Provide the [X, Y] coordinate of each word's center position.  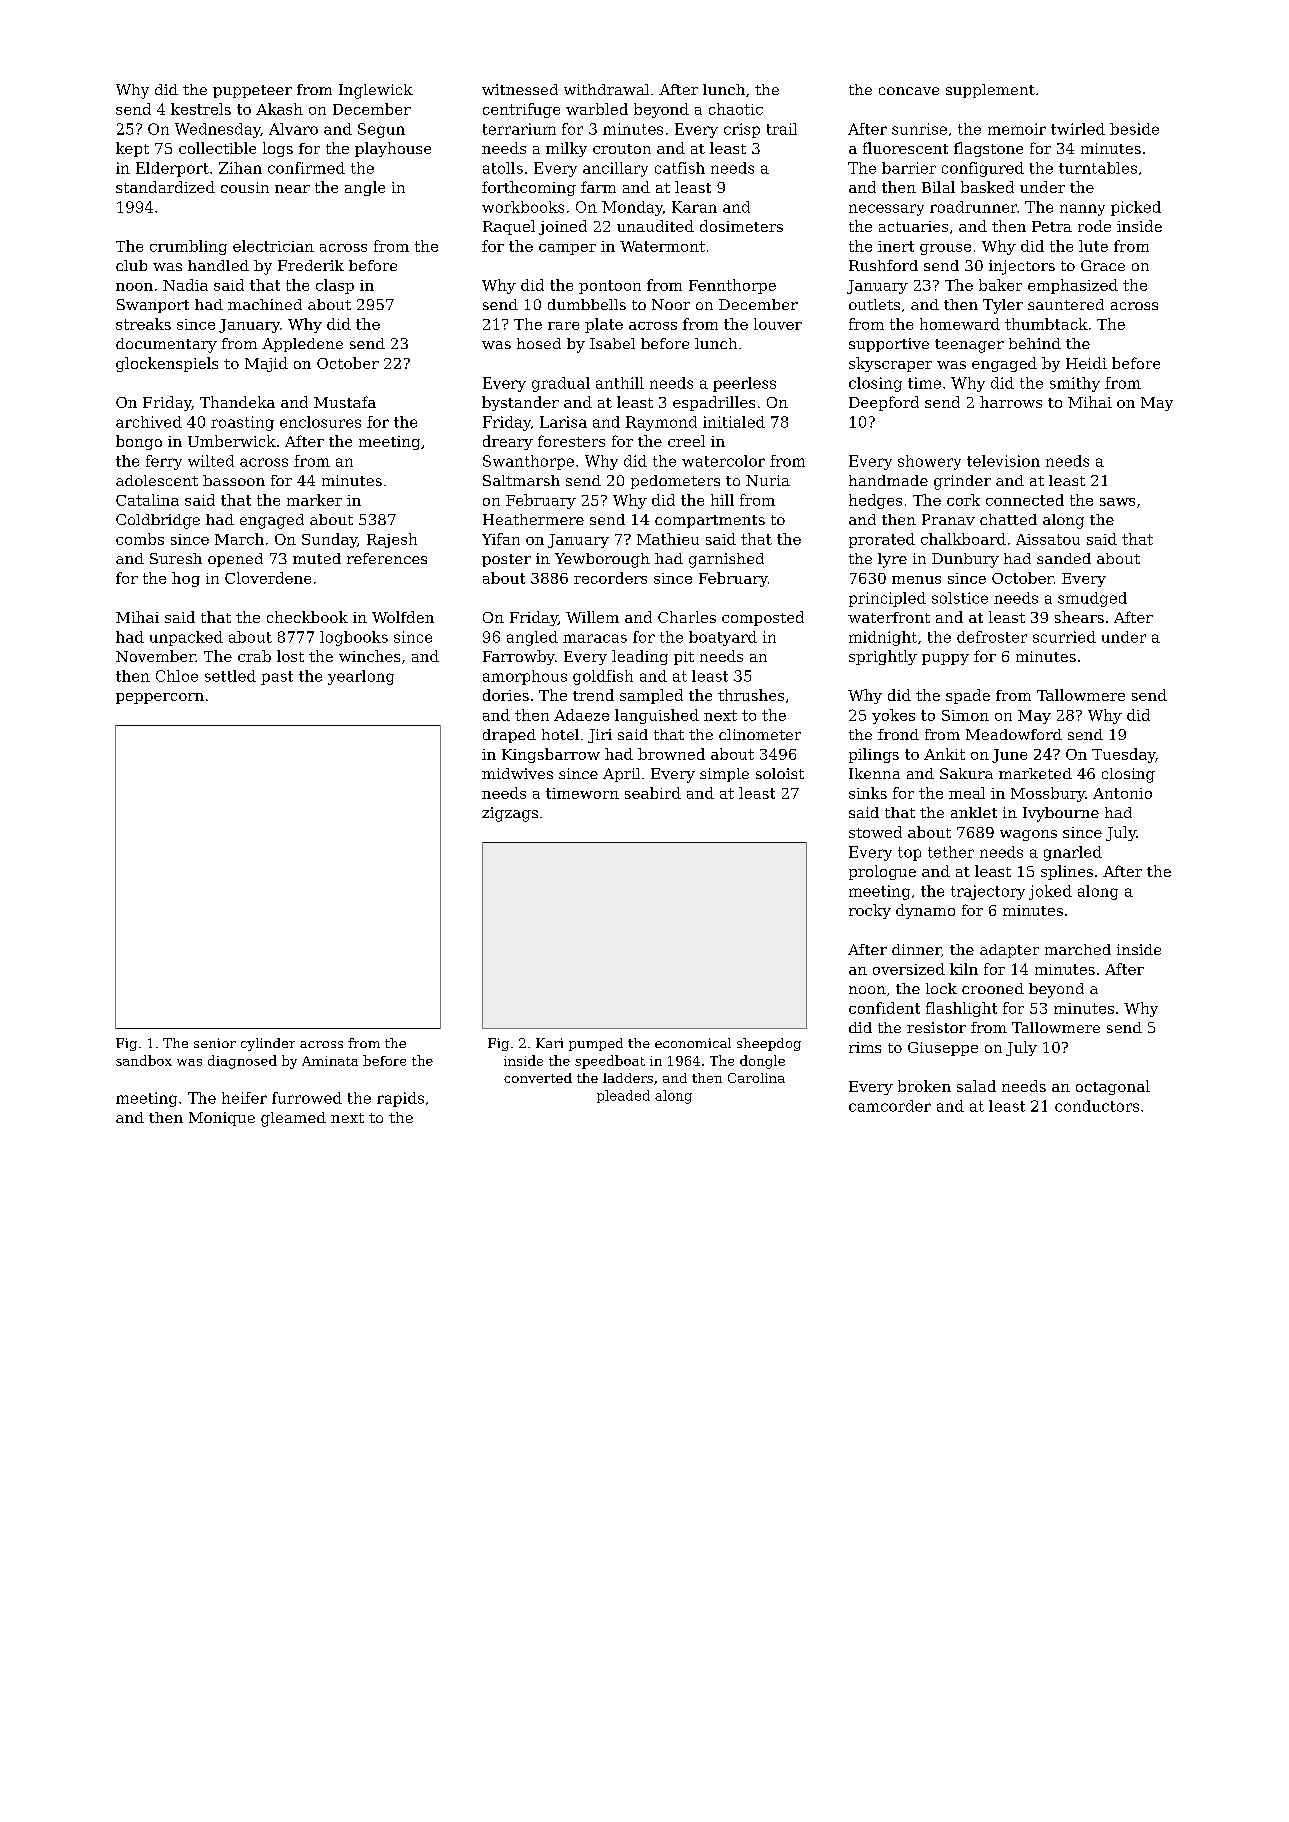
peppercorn [160, 698]
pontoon [610, 287]
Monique [222, 1119]
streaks [143, 324]
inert [896, 246]
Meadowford [1014, 734]
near [292, 189]
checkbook [307, 617]
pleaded [623, 1096]
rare [563, 326]
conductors [1097, 1106]
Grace [1103, 265]
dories [506, 695]
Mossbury [1048, 794]
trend [593, 695]
